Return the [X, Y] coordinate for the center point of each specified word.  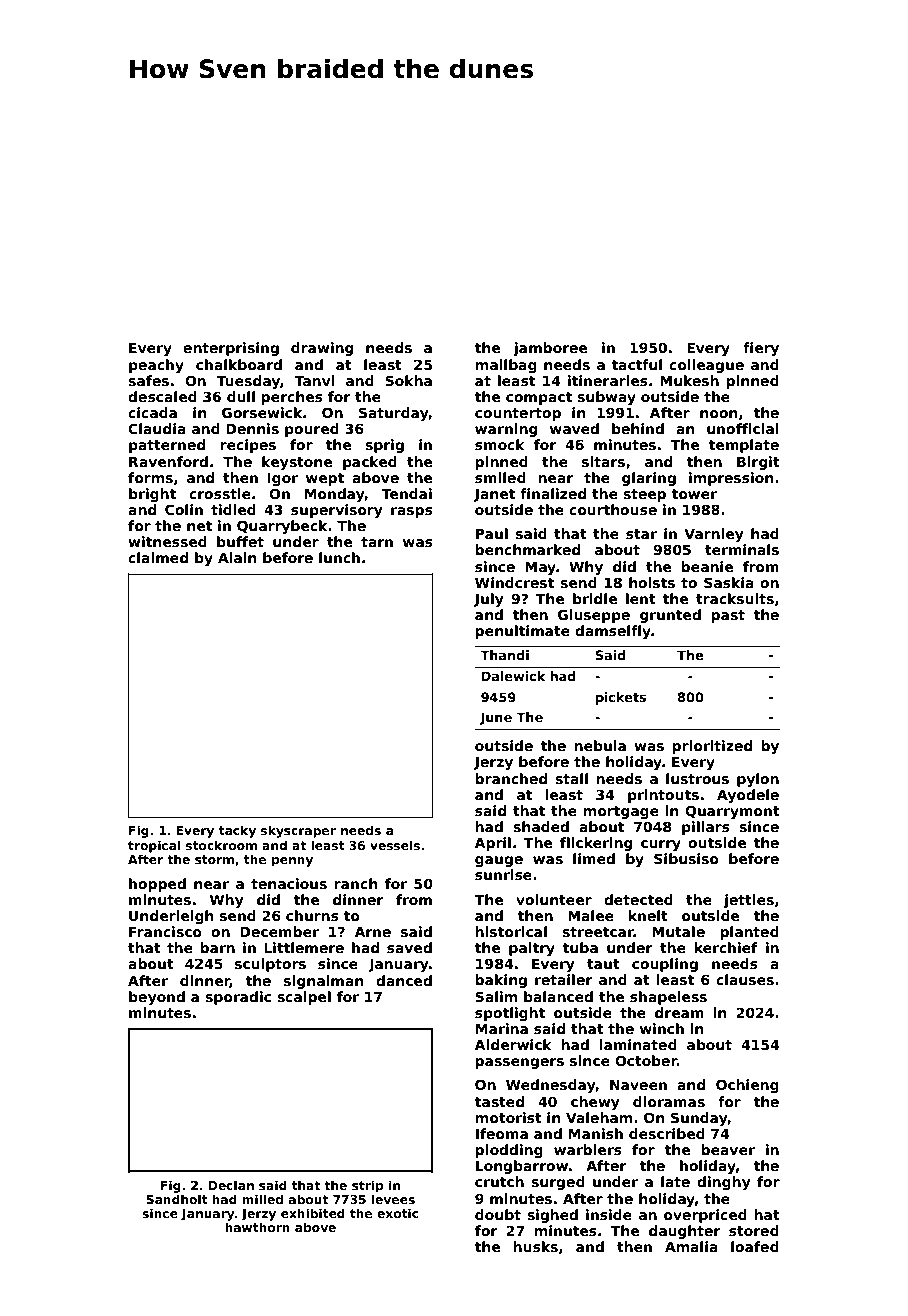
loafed [755, 1246]
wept [325, 479]
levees [393, 1199]
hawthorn [257, 1227]
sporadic [238, 998]
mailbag [506, 366]
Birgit [758, 463]
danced [404, 980]
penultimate [522, 632]
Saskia [729, 582]
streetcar [598, 932]
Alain [237, 557]
